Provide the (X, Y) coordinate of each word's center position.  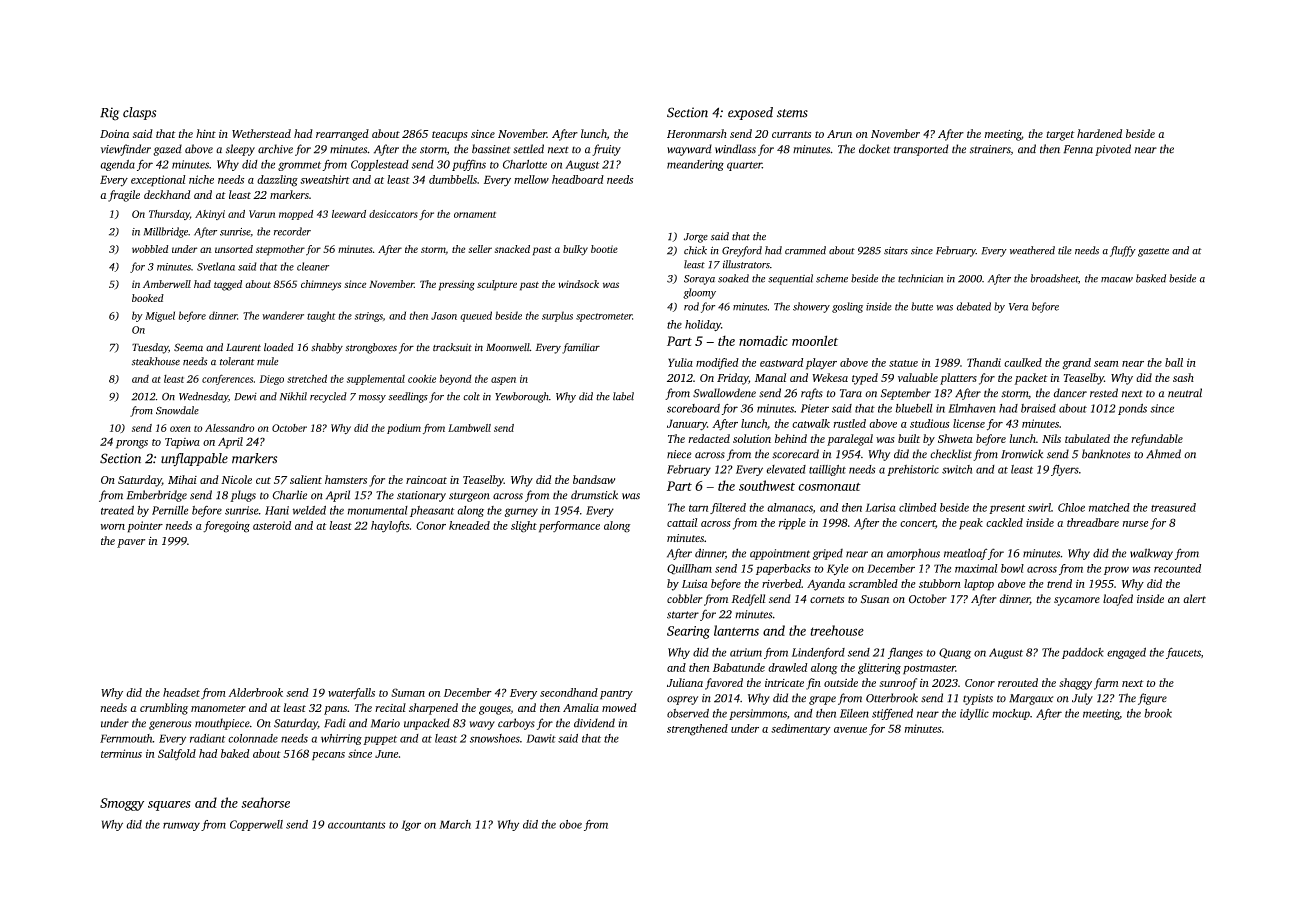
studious (930, 423)
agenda (117, 165)
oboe (570, 824)
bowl (1012, 568)
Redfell (748, 600)
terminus (121, 753)
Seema (188, 347)
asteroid (272, 525)
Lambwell (469, 428)
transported (921, 150)
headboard (578, 179)
